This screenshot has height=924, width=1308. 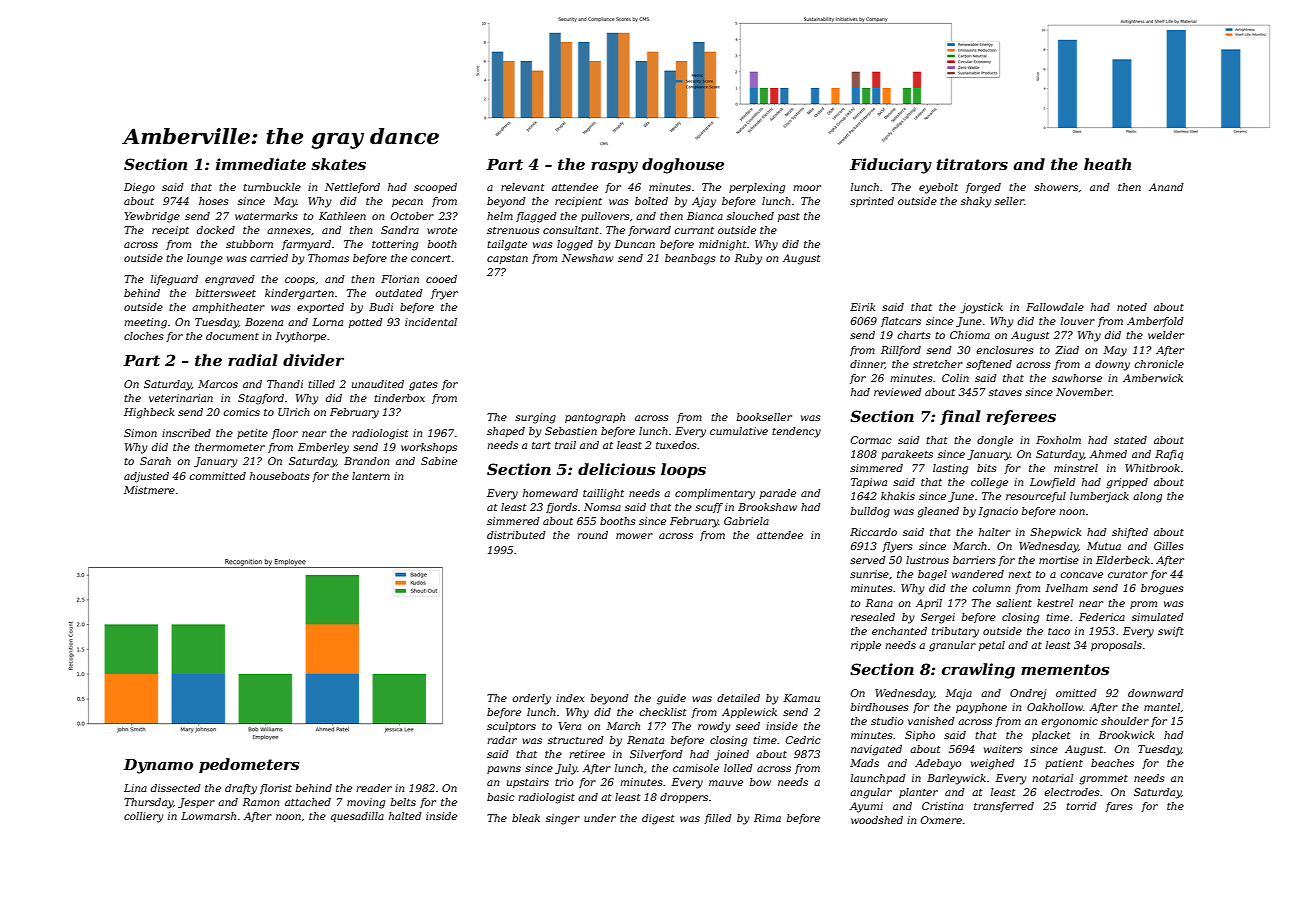 What do you see at coordinates (306, 245) in the screenshot?
I see `farmyard` at bounding box center [306, 245].
